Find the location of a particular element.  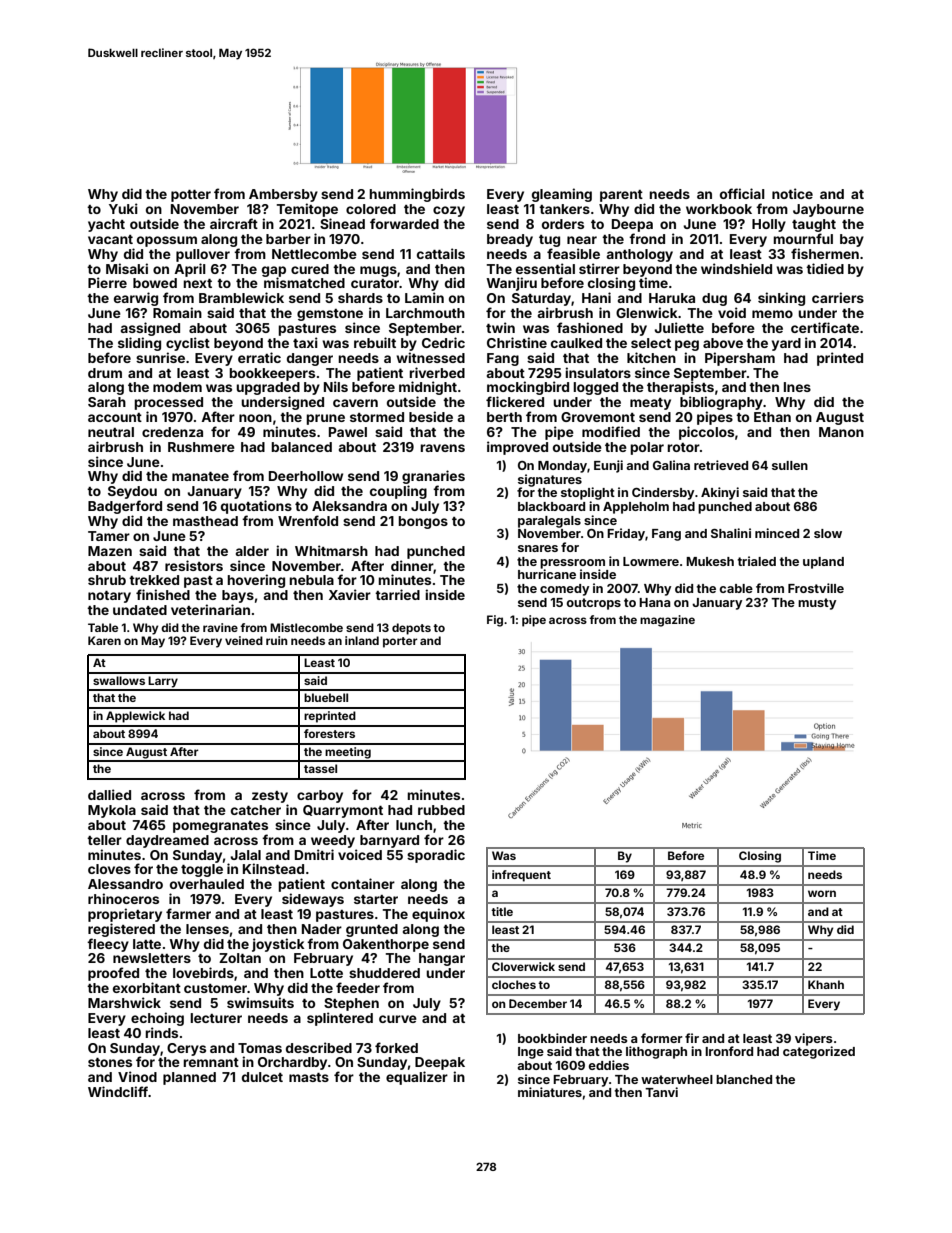

Pawel is located at coordinates (348, 432).
